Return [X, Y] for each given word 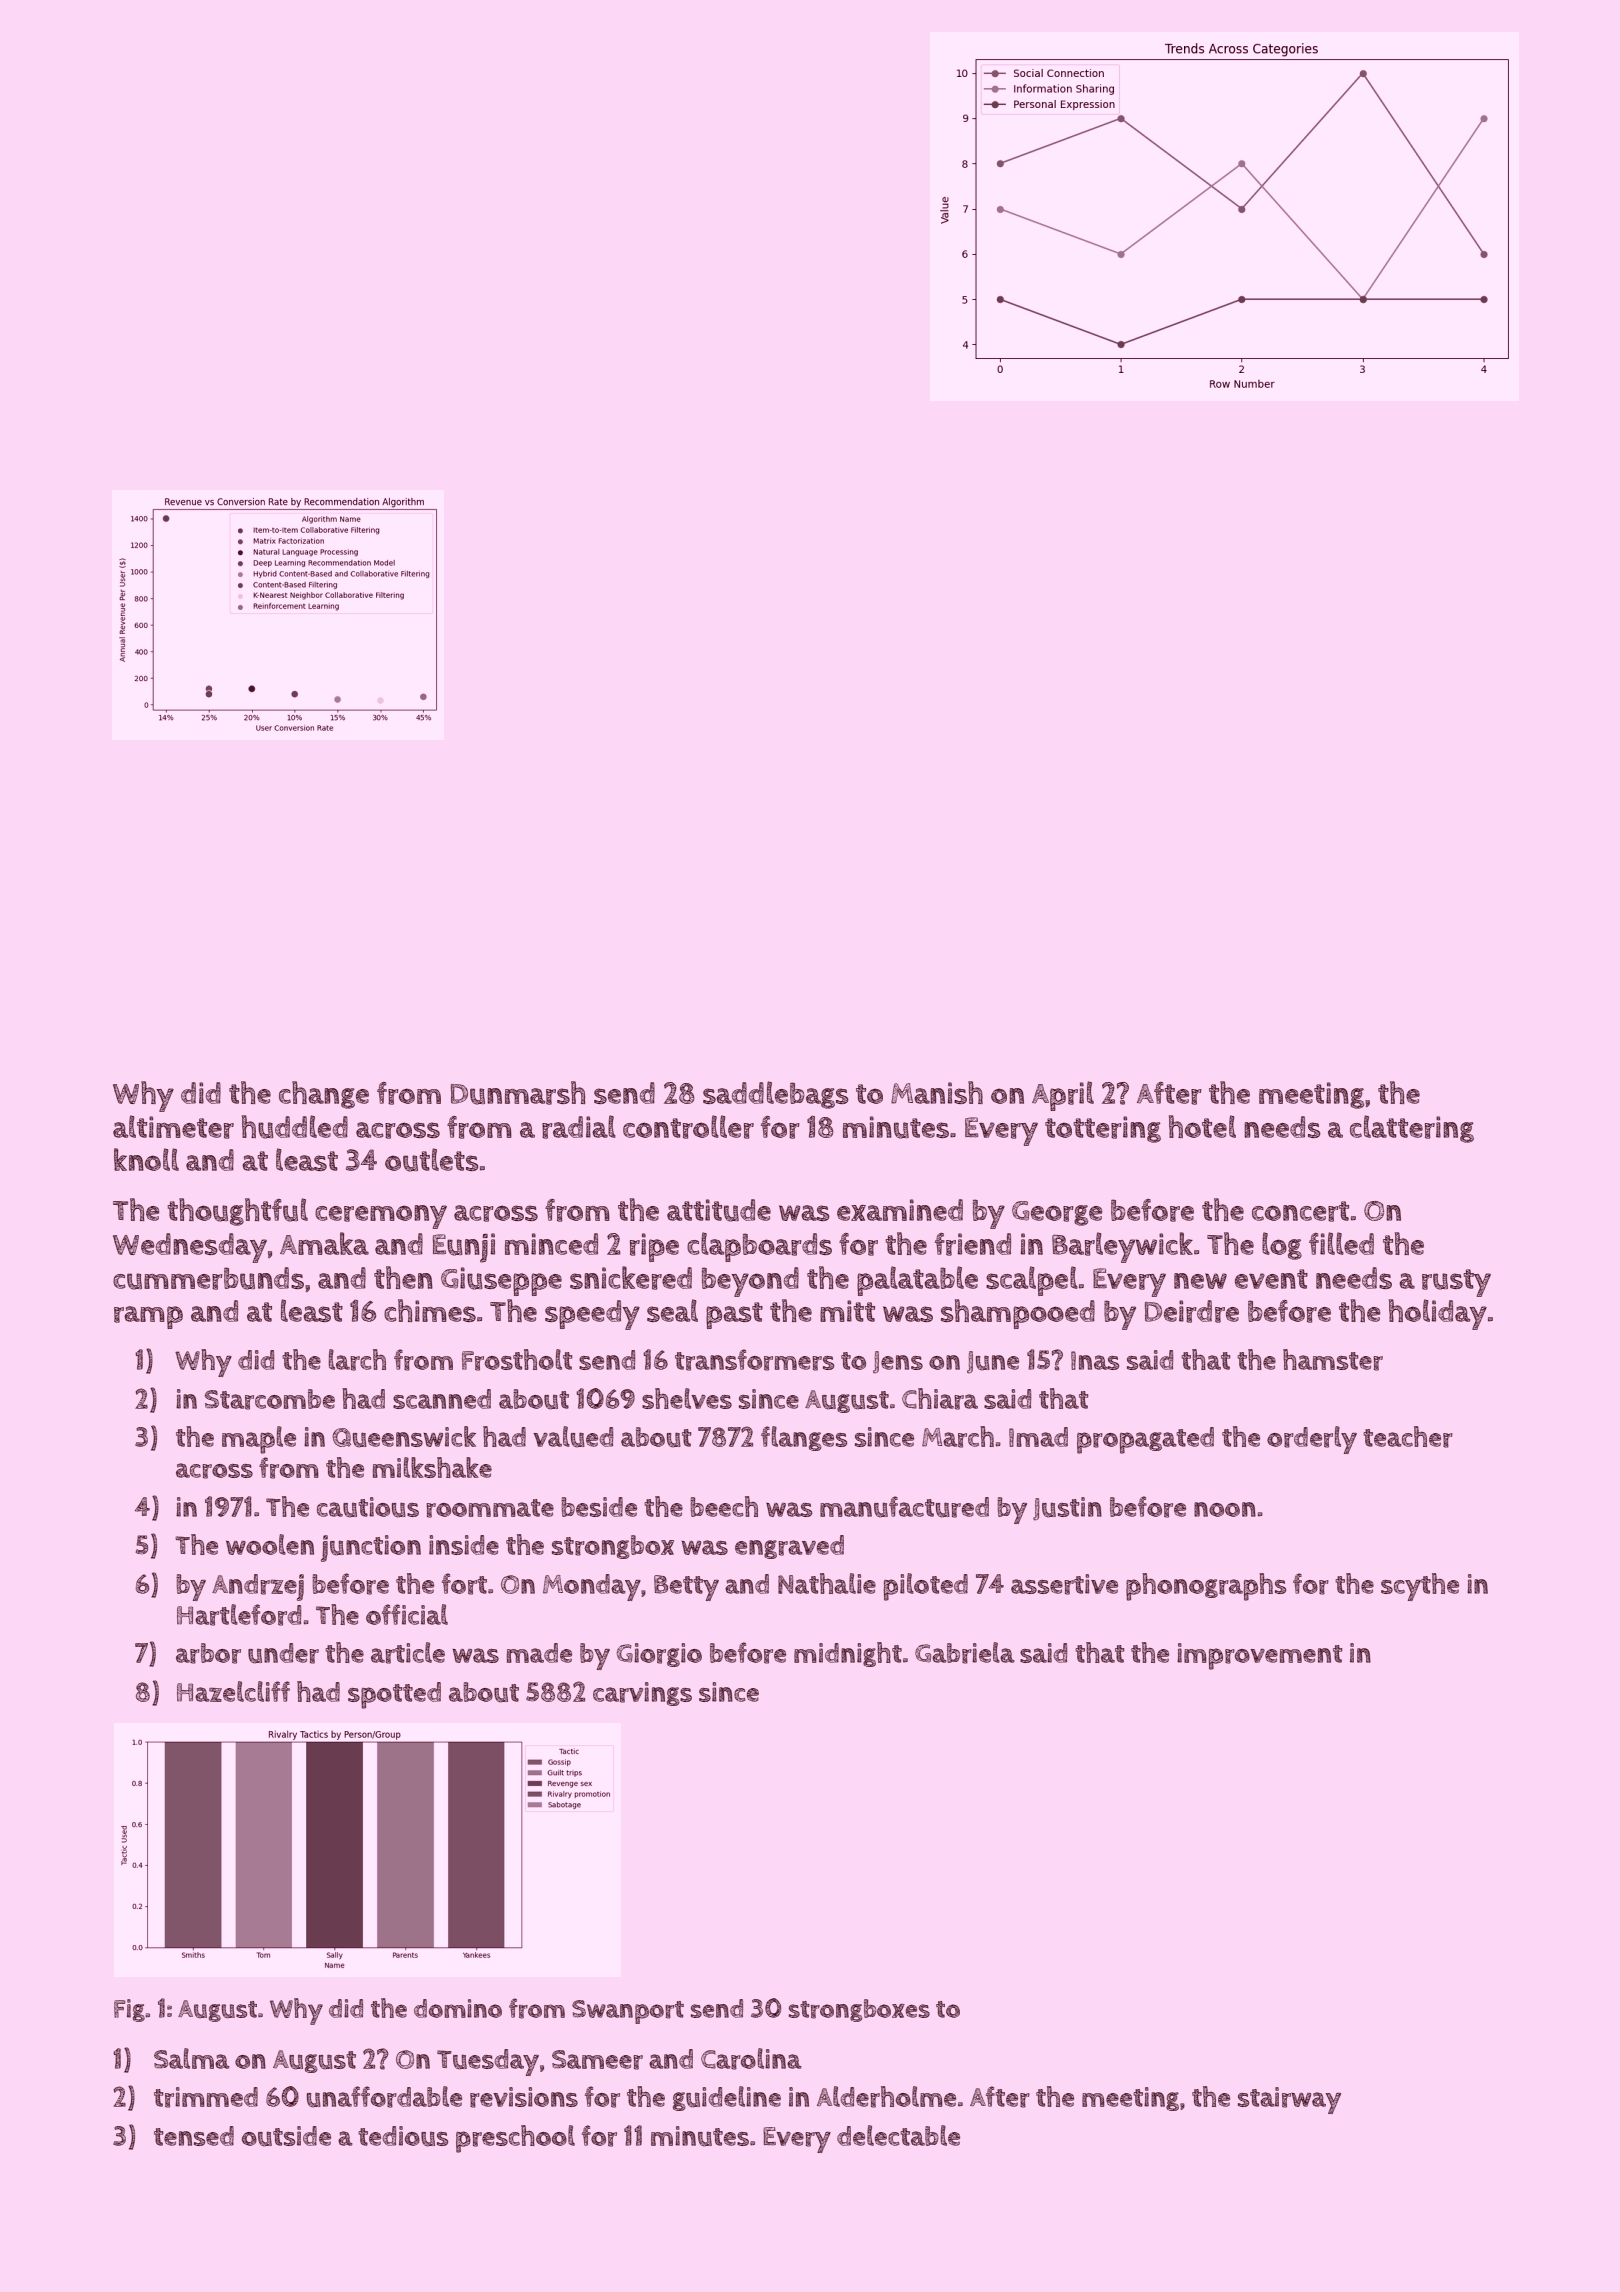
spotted [394, 1695]
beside [599, 1507]
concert [1300, 1211]
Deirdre [1192, 1311]
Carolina [751, 2059]
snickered [631, 1278]
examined [900, 1210]
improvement [1259, 1656]
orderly [1312, 1440]
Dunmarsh [518, 1093]
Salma [192, 2058]
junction [371, 1548]
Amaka [324, 1243]
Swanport [628, 2012]
